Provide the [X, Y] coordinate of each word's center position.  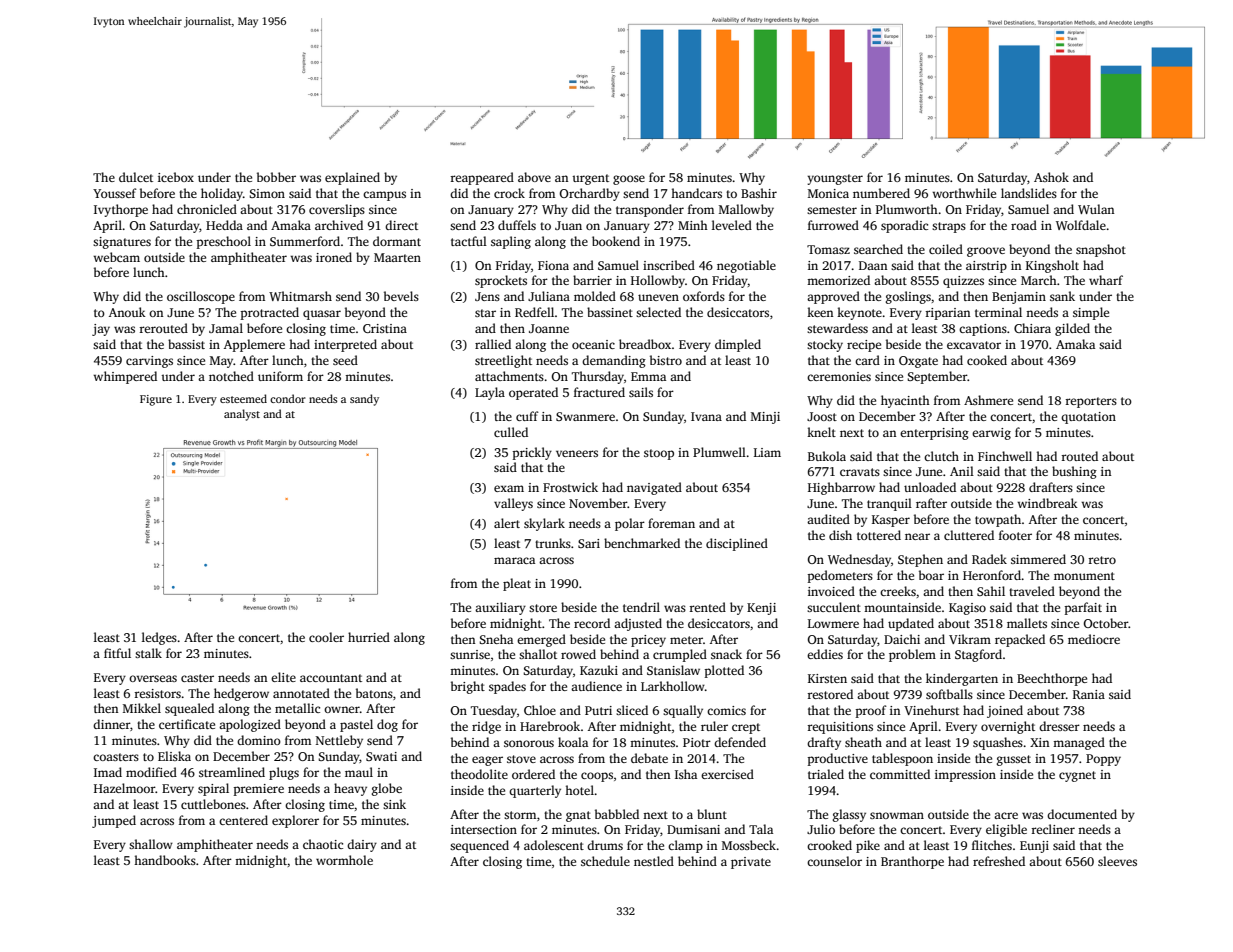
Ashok [1051, 177]
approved [833, 297]
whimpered [125, 377]
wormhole [344, 860]
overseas [153, 678]
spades [507, 687]
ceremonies [839, 376]
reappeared [482, 178]
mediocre [1094, 639]
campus [384, 196]
